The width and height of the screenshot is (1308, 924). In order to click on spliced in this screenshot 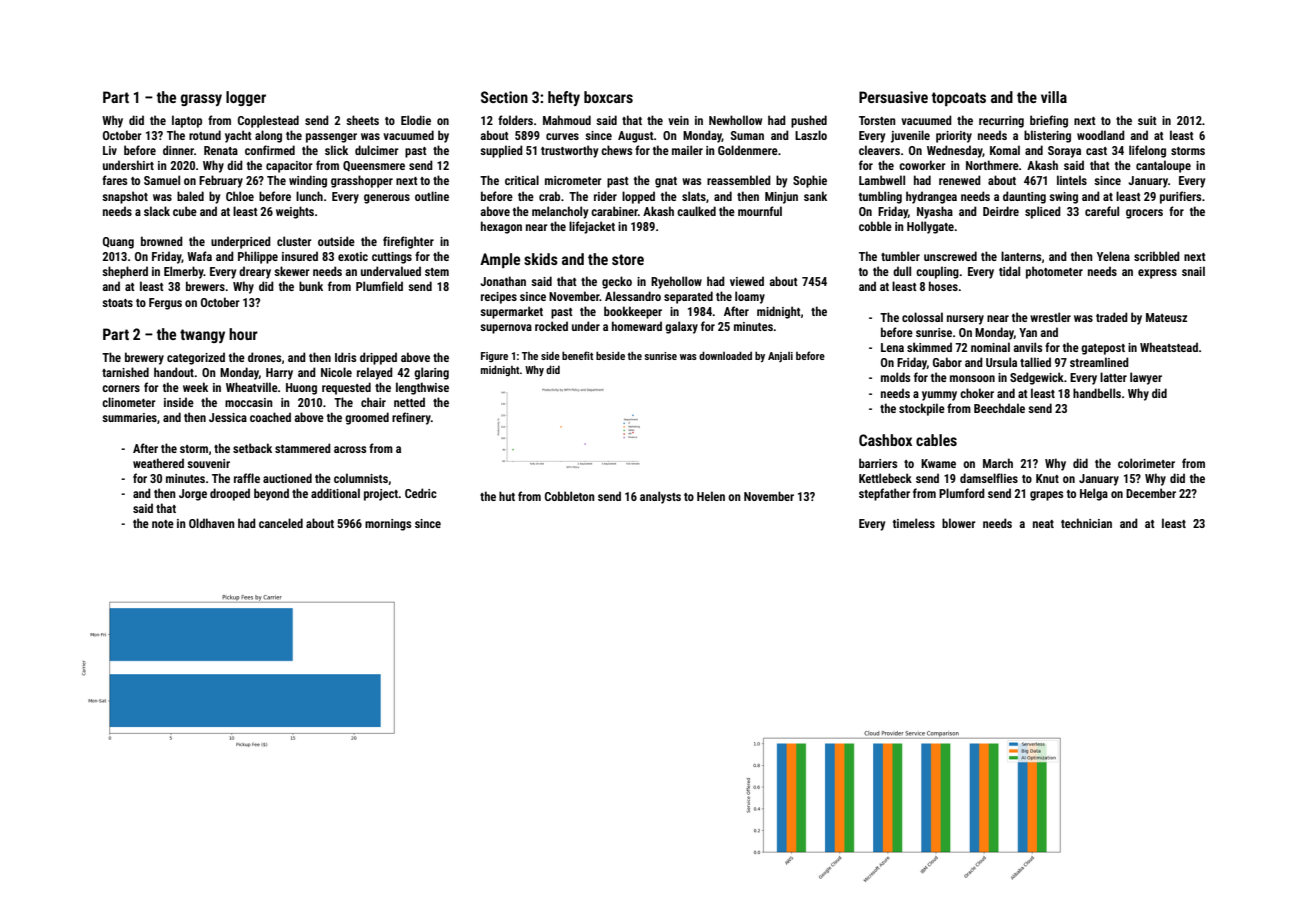, I will do `click(1043, 212)`.
